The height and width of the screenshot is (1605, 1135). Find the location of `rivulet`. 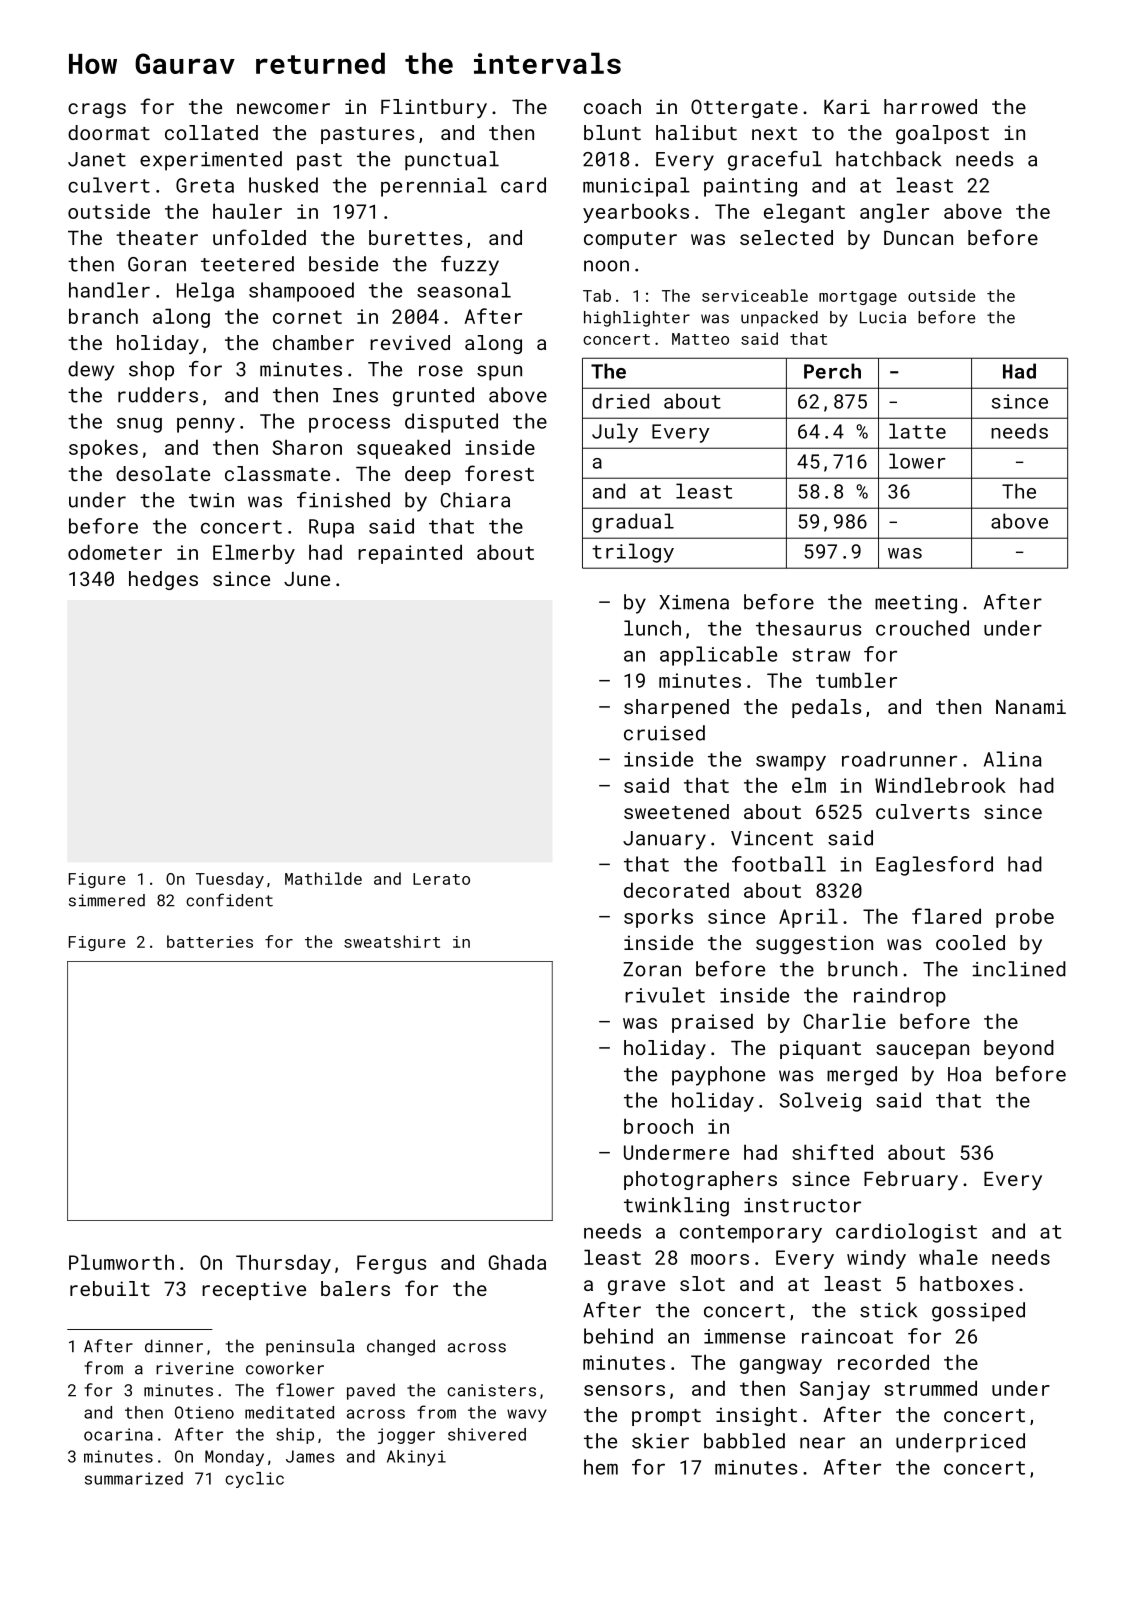

rivulet is located at coordinates (665, 995).
